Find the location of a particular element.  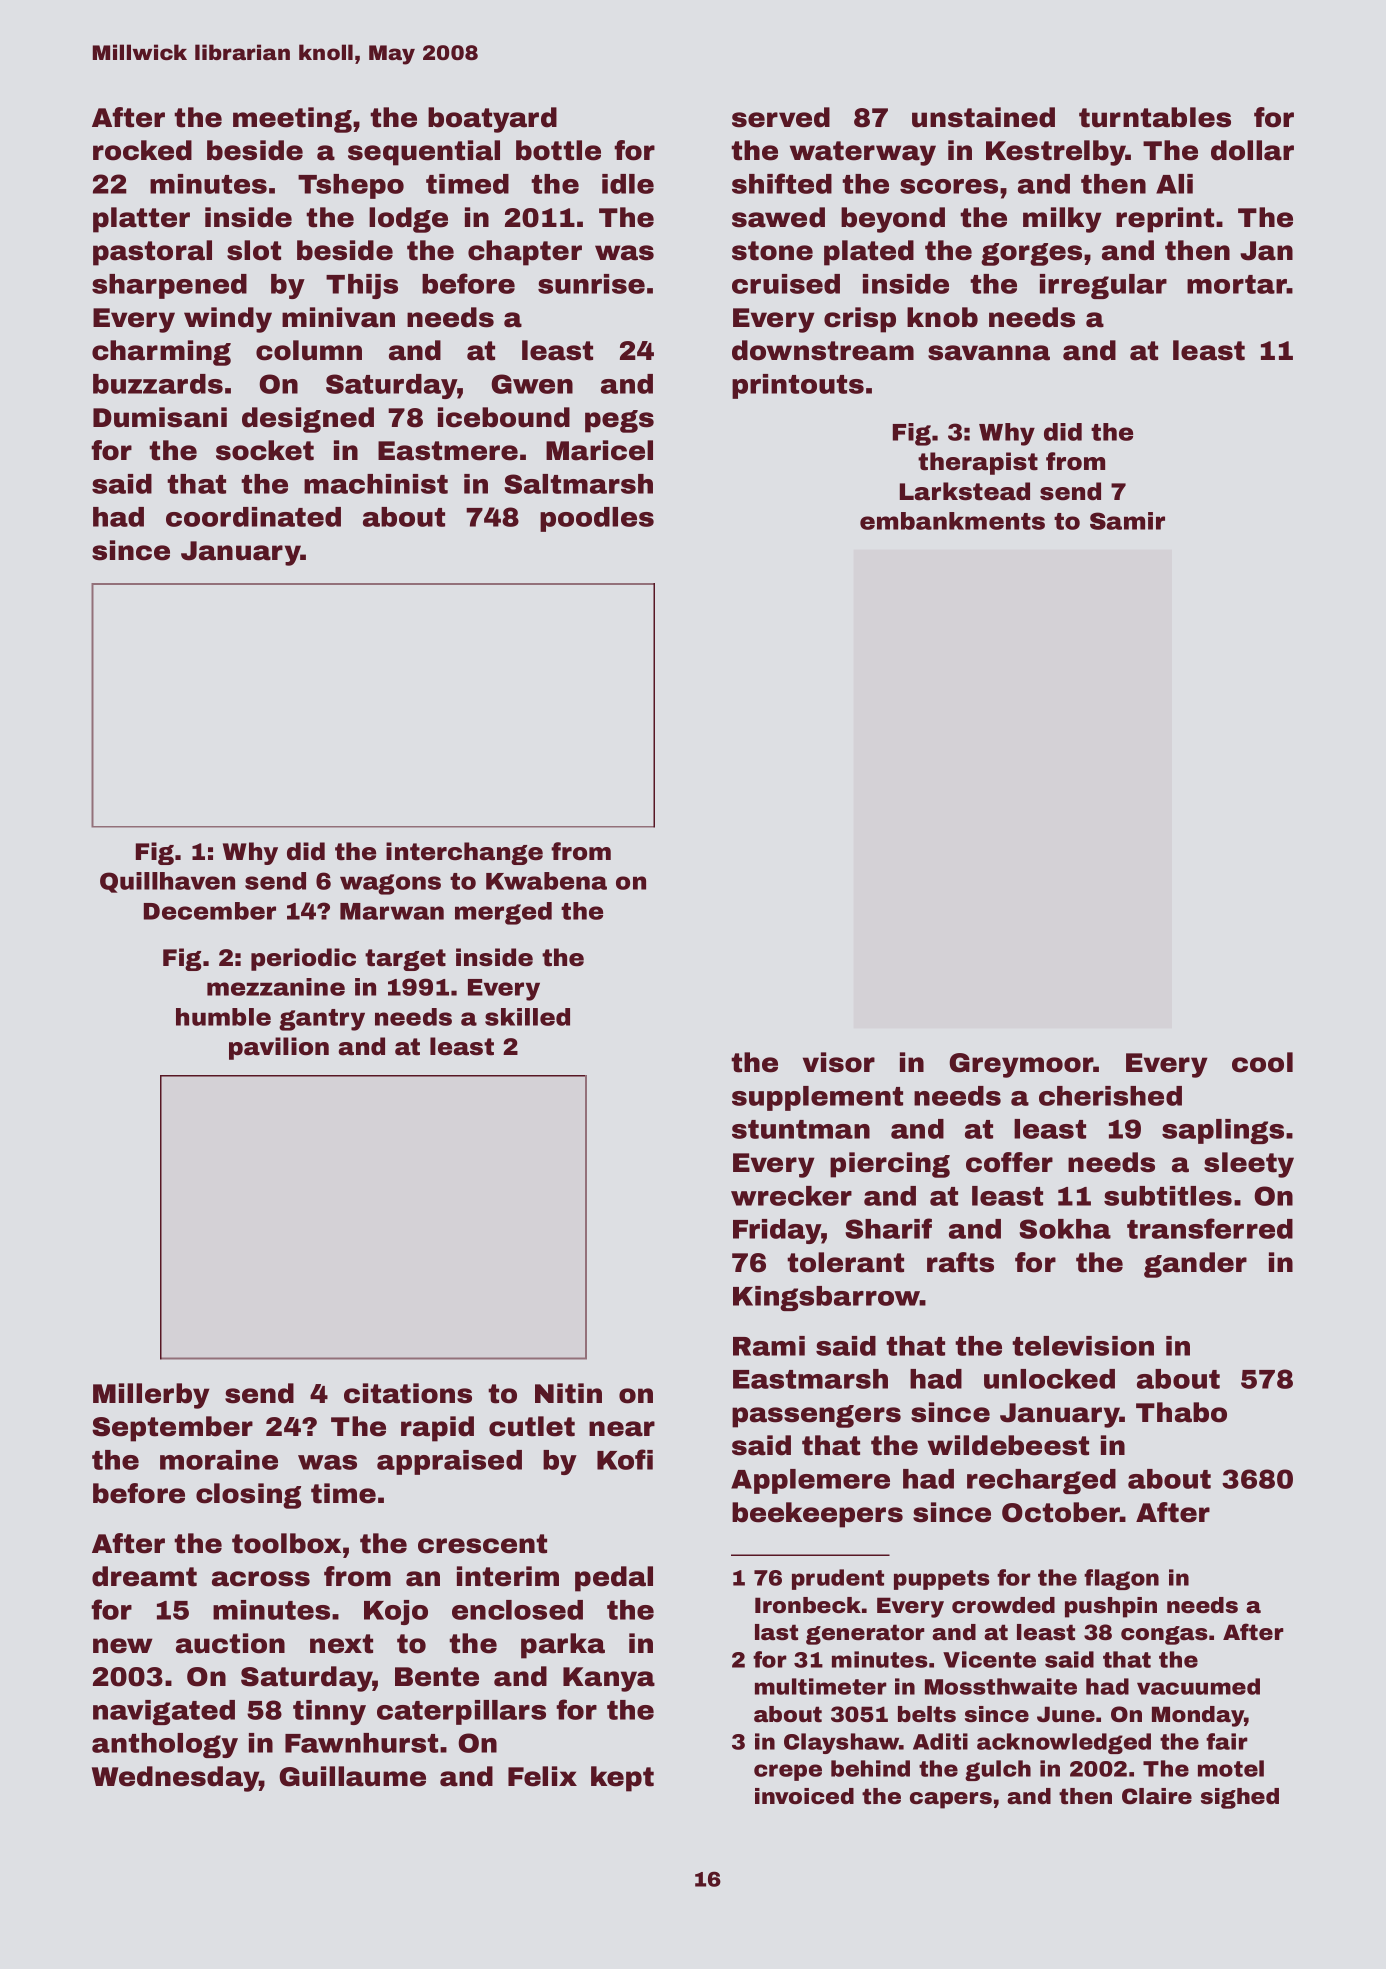

new is located at coordinates (123, 1646).
